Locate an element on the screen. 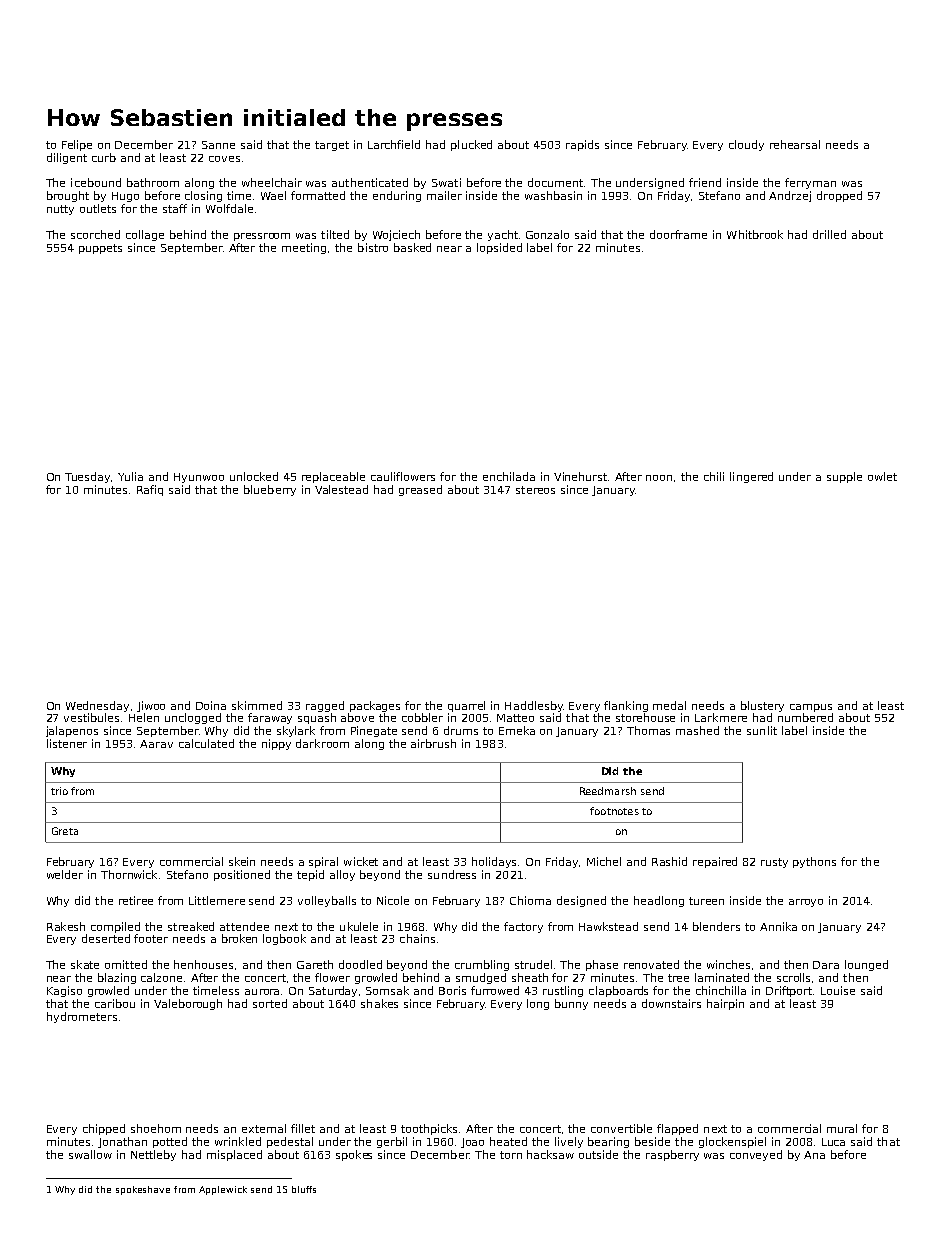  lively is located at coordinates (569, 1142).
